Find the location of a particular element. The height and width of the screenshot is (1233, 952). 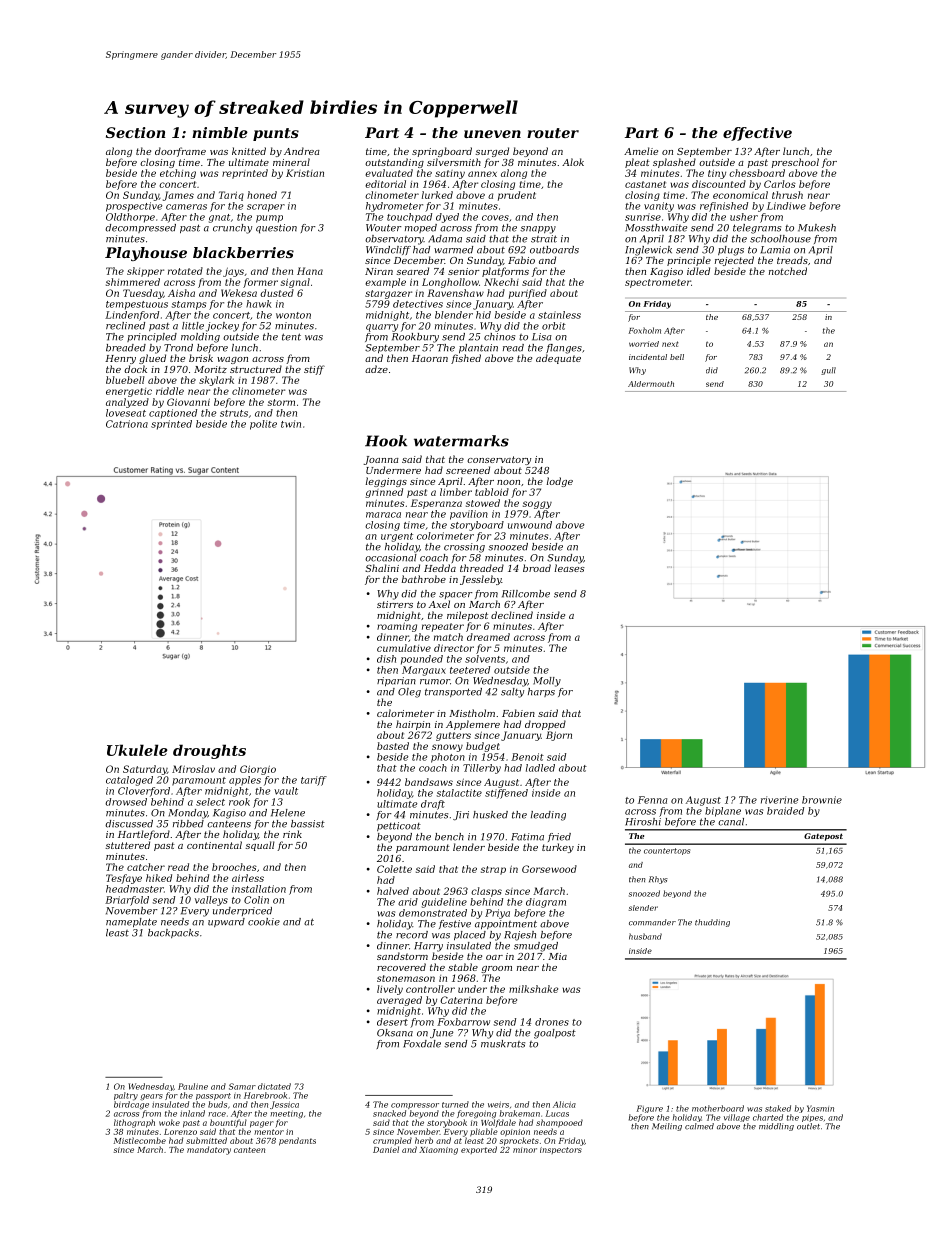

effective is located at coordinates (757, 134).
